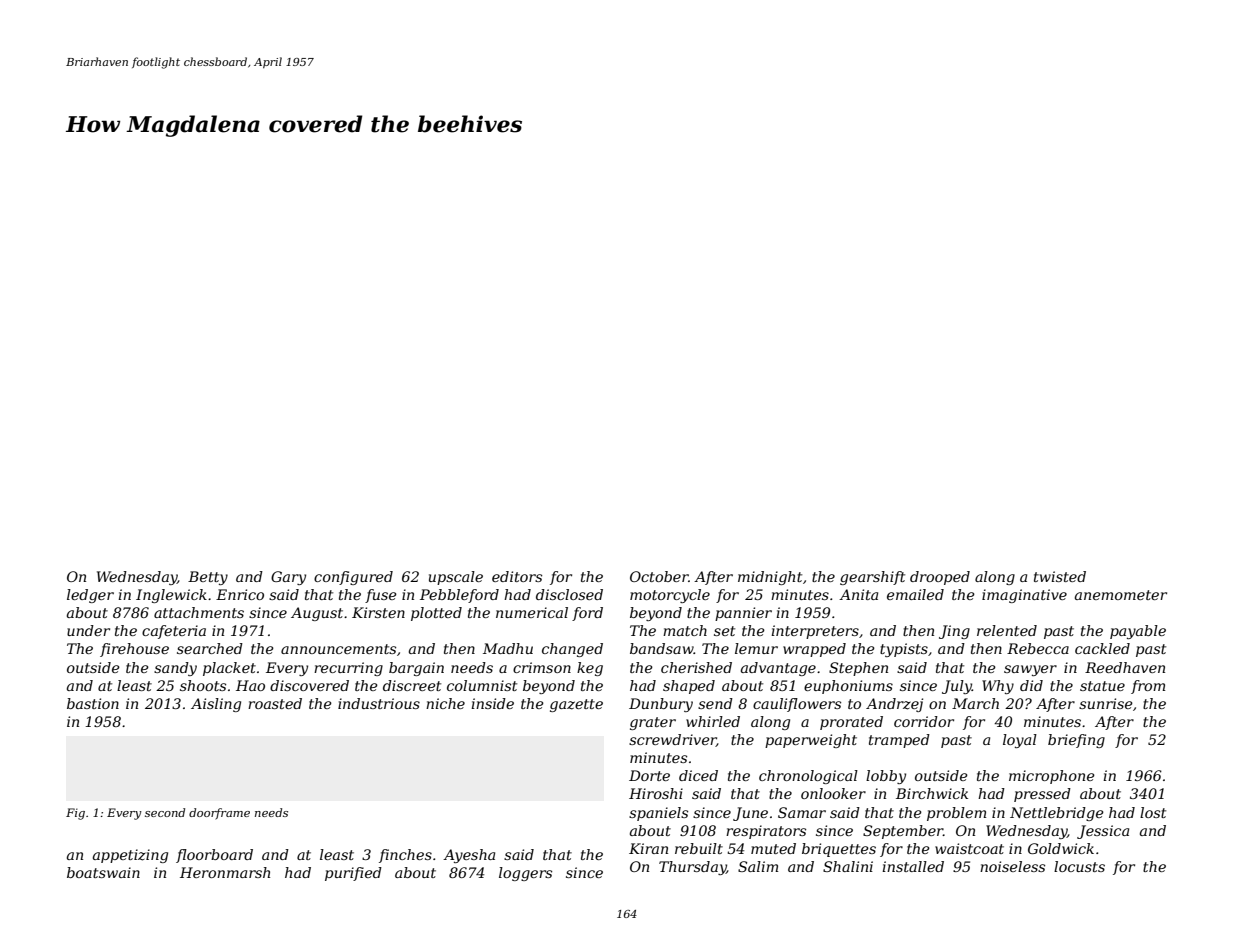 This screenshot has width=1233, height=952. I want to click on screwdriver, so click(672, 740).
